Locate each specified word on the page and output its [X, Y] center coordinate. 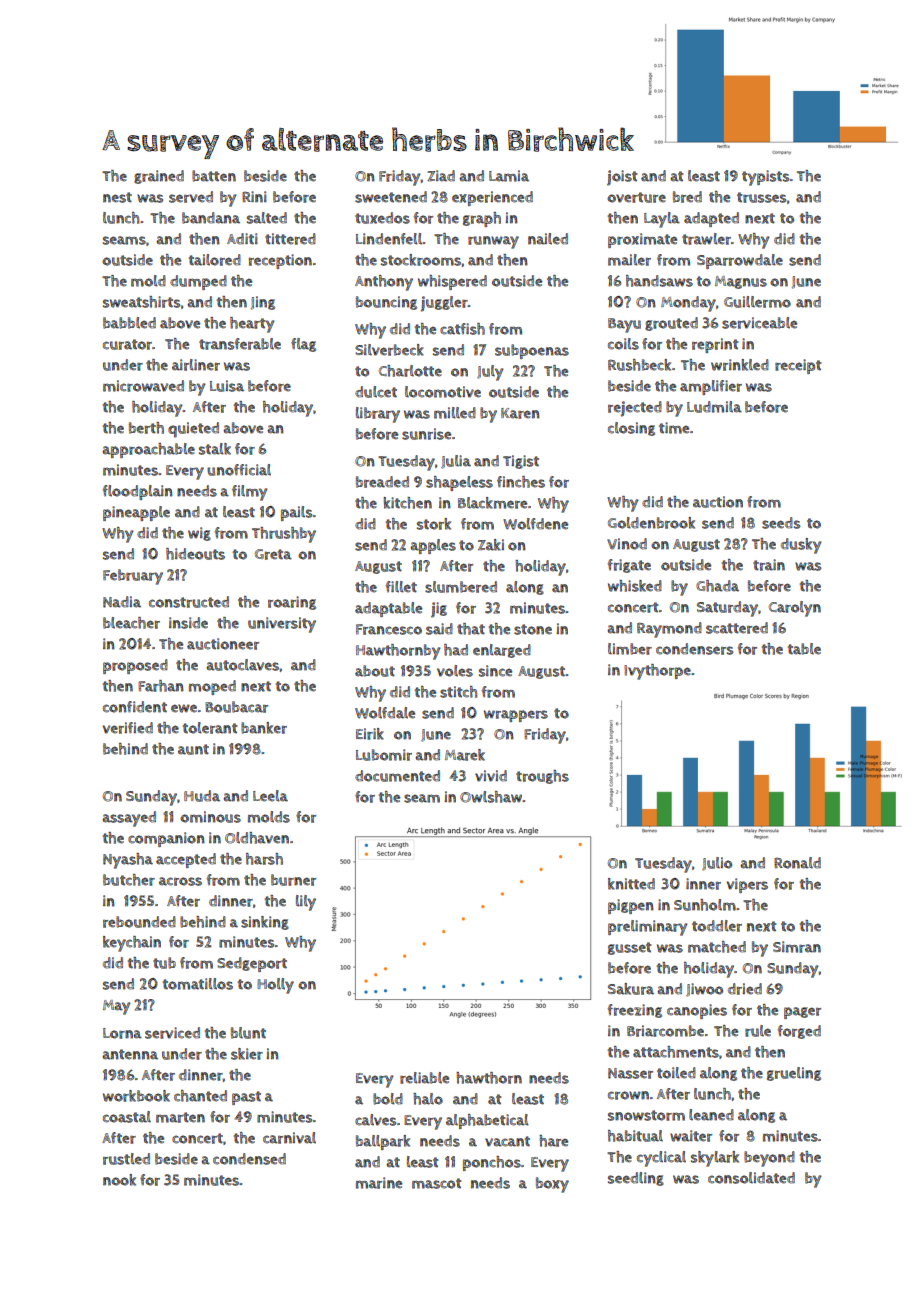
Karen [520, 413]
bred [687, 197]
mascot [436, 1183]
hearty [252, 325]
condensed [249, 1159]
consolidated [751, 1178]
